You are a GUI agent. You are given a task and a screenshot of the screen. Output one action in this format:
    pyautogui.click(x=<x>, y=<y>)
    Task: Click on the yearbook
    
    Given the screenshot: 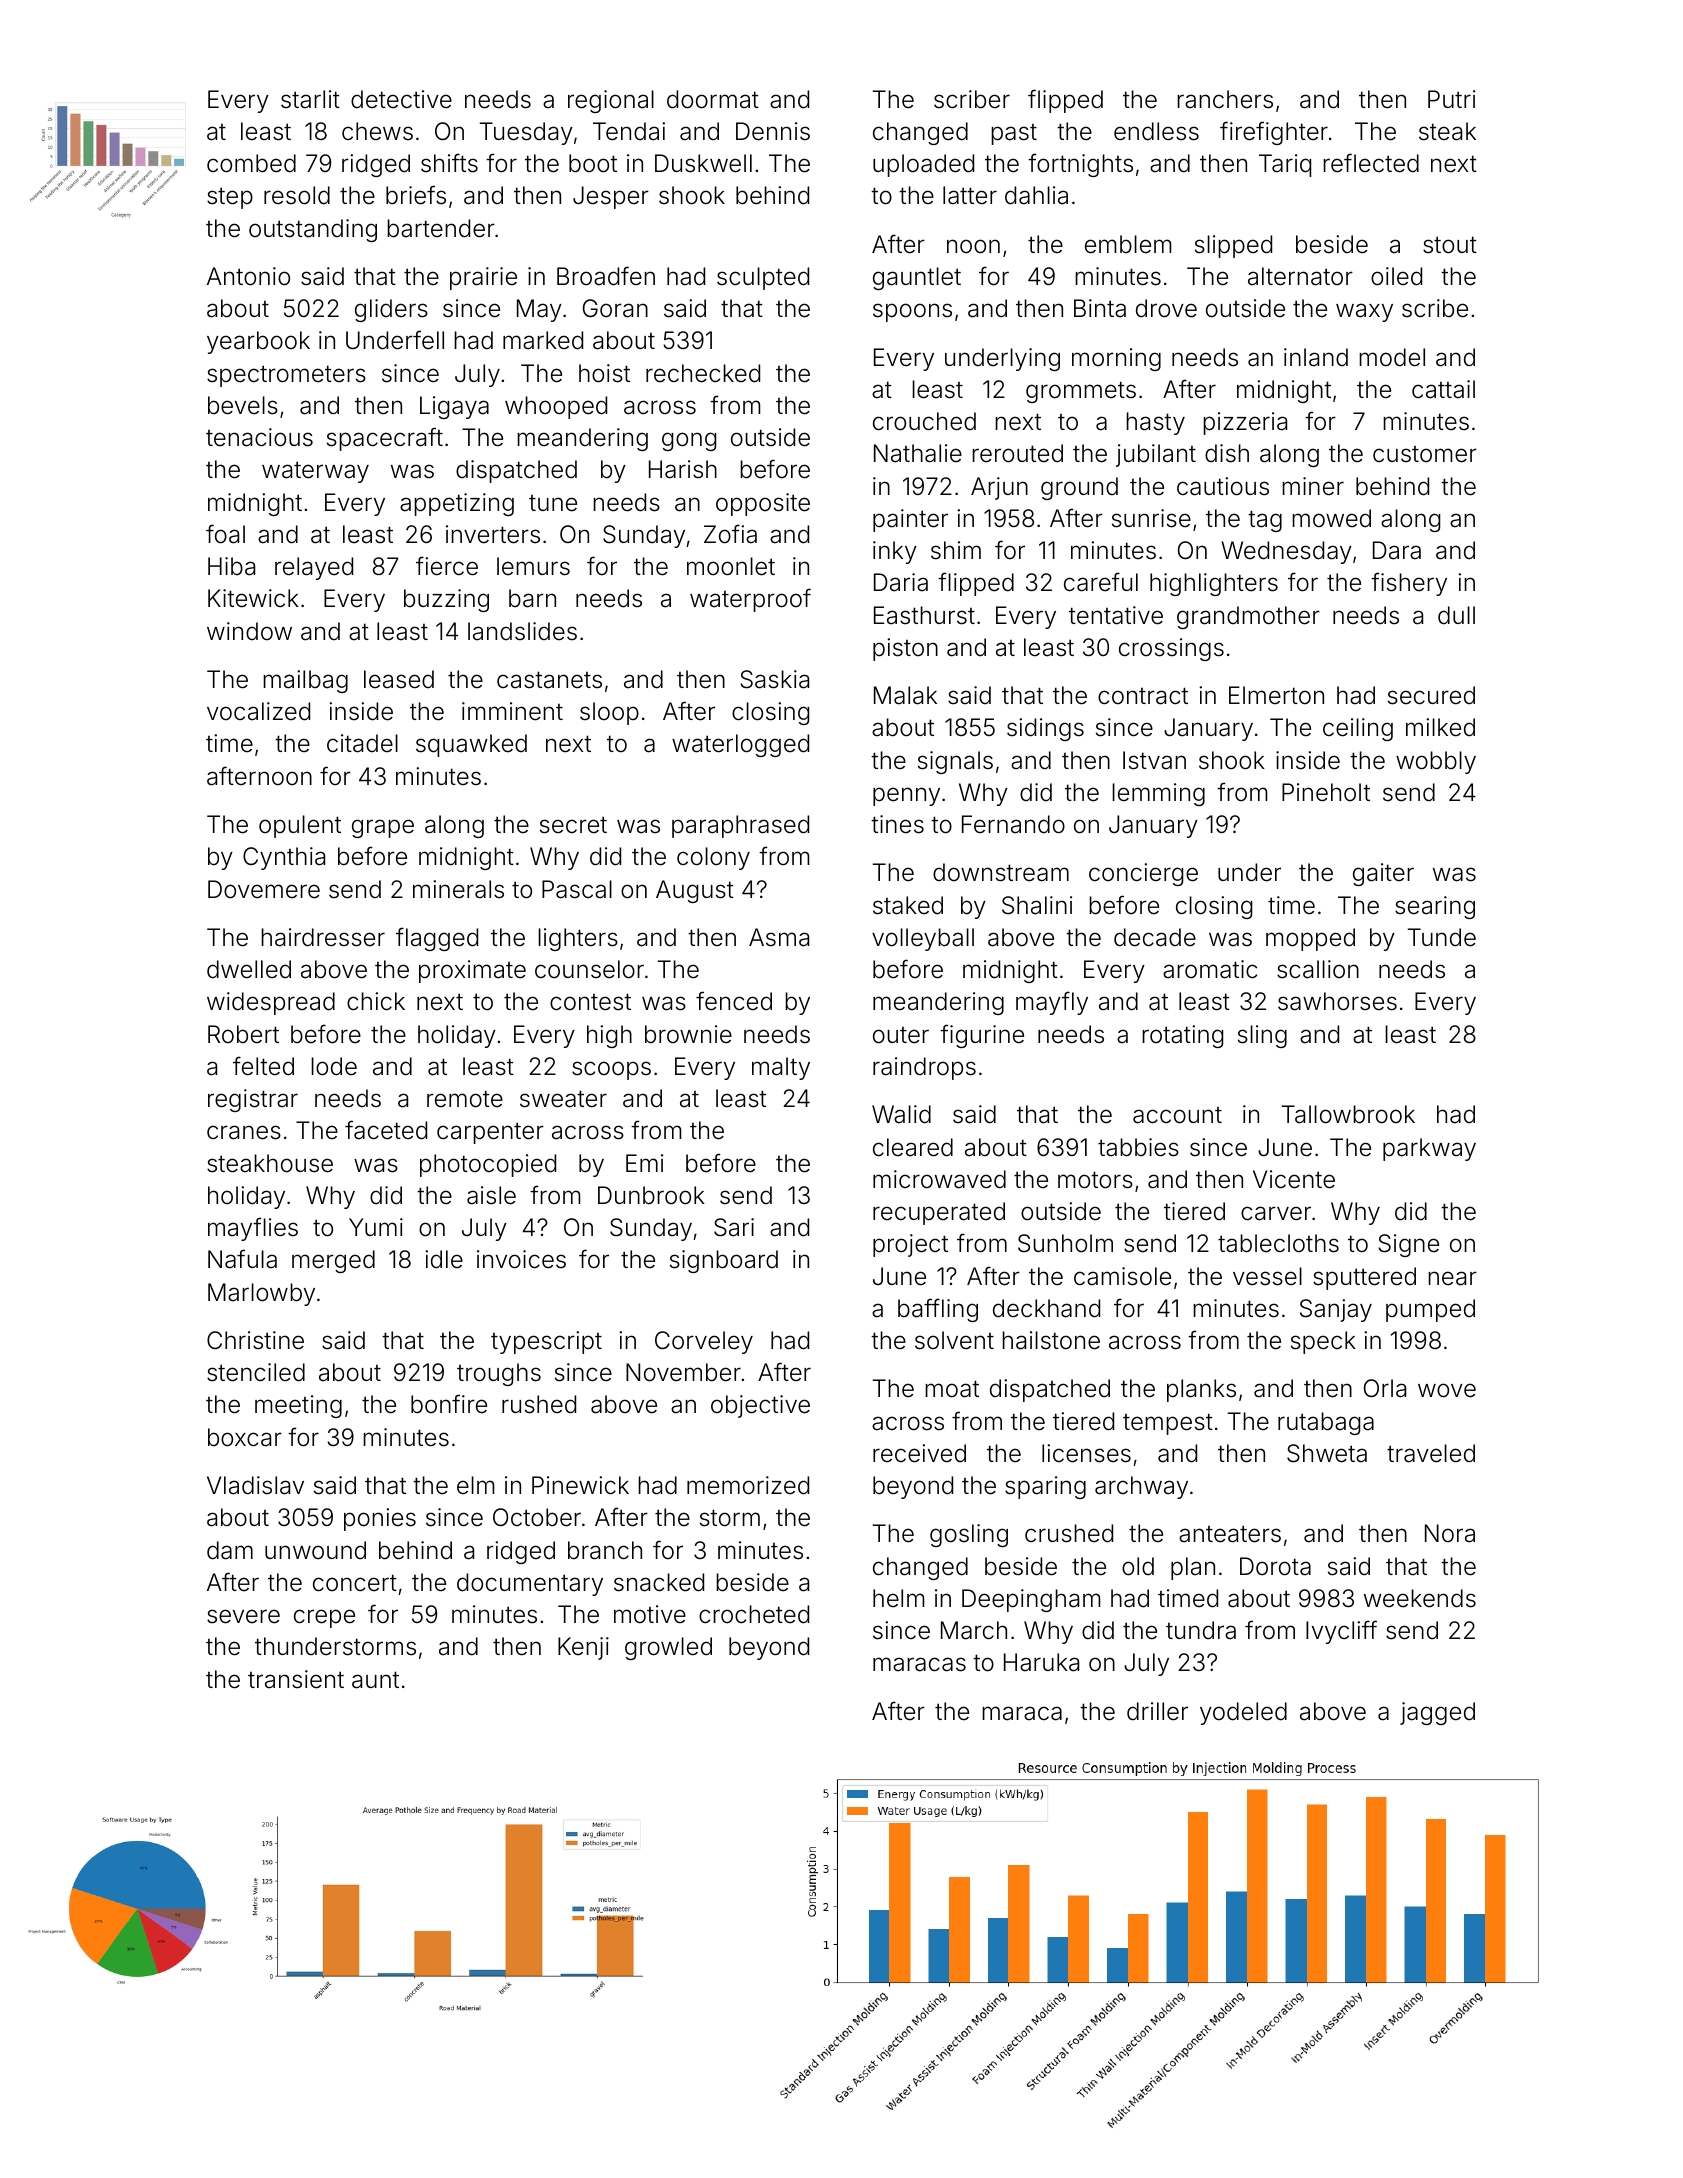 What is the action you would take?
    pyautogui.click(x=258, y=342)
